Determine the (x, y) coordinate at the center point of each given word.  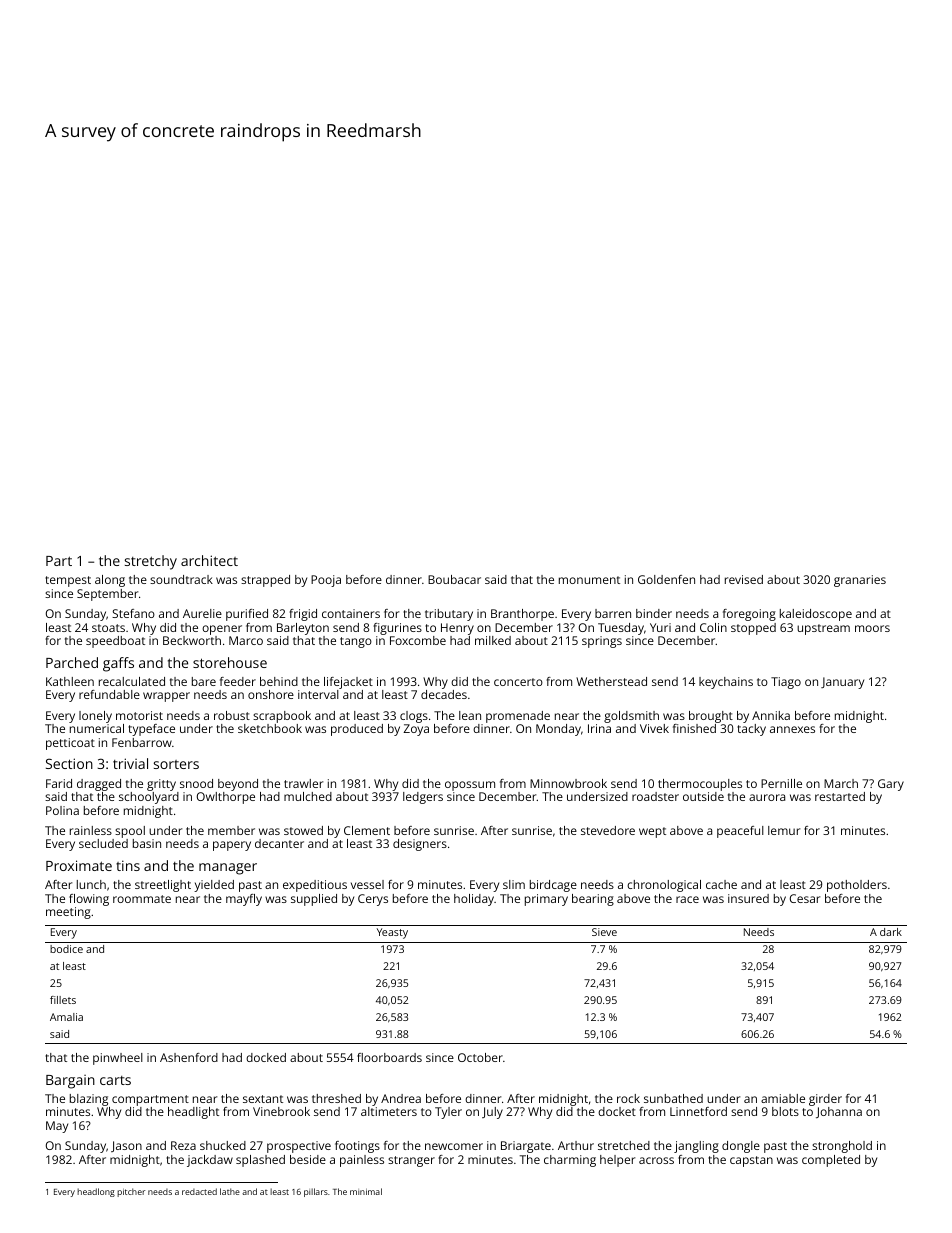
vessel (367, 884)
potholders (857, 886)
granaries (860, 581)
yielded (214, 886)
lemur (784, 830)
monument (589, 580)
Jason (126, 1146)
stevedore (608, 830)
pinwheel (118, 1059)
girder (825, 1100)
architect (209, 560)
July (492, 1113)
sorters (176, 764)
